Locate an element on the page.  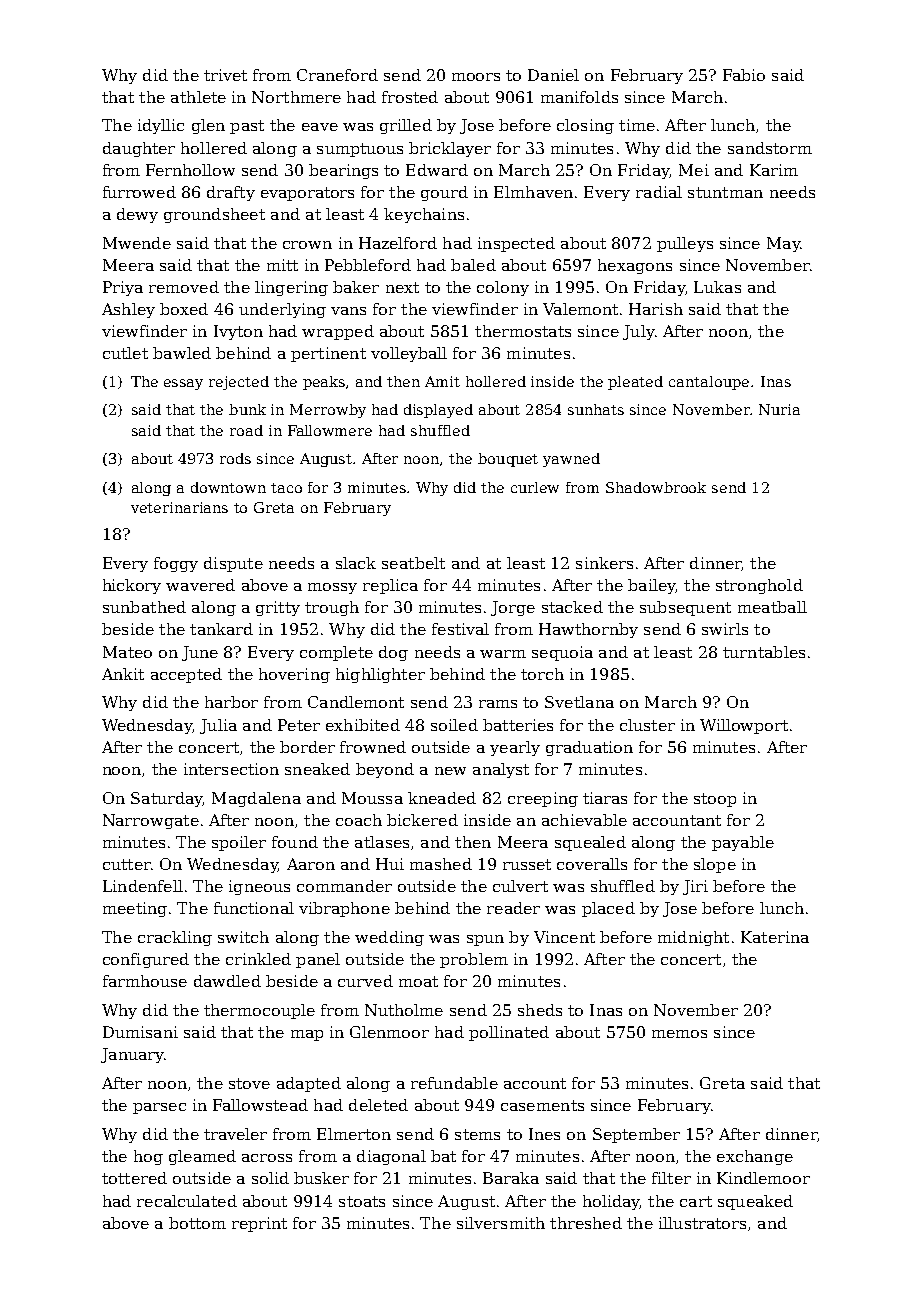
gleamed is located at coordinates (202, 1157).
